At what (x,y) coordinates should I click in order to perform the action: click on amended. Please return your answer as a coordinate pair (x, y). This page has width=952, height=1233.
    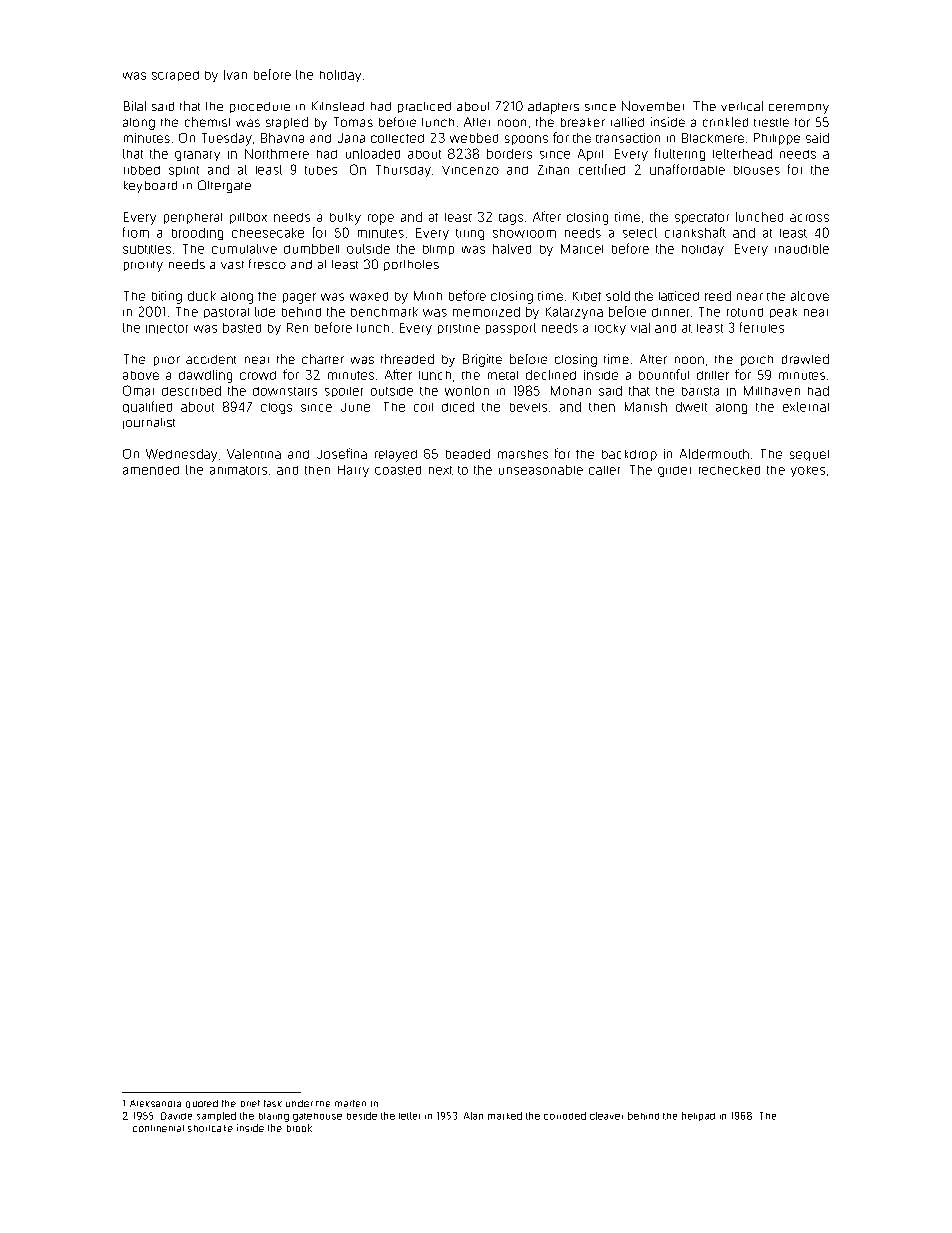
    Looking at the image, I should click on (151, 470).
